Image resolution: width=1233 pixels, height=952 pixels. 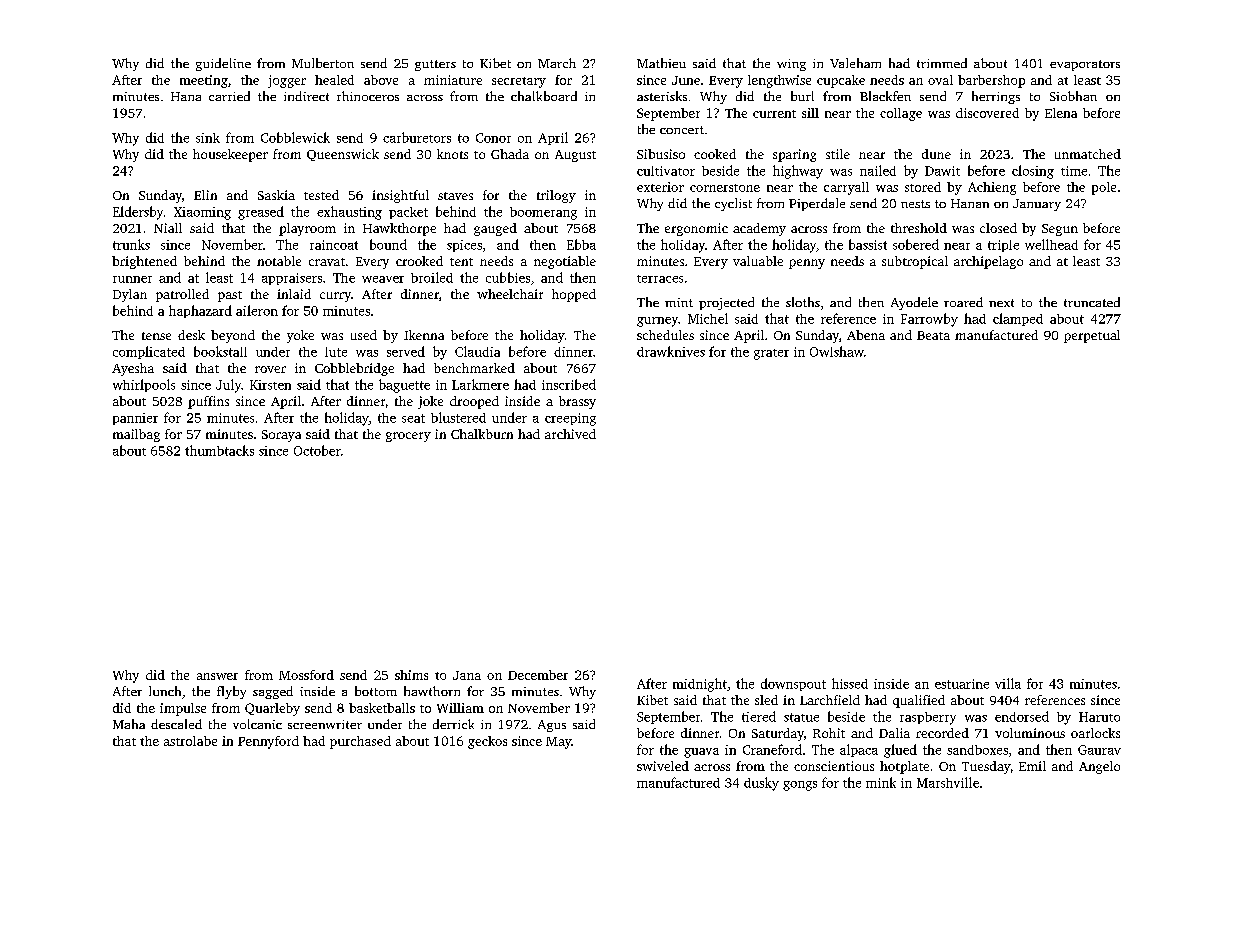 I want to click on shims, so click(x=411, y=675).
